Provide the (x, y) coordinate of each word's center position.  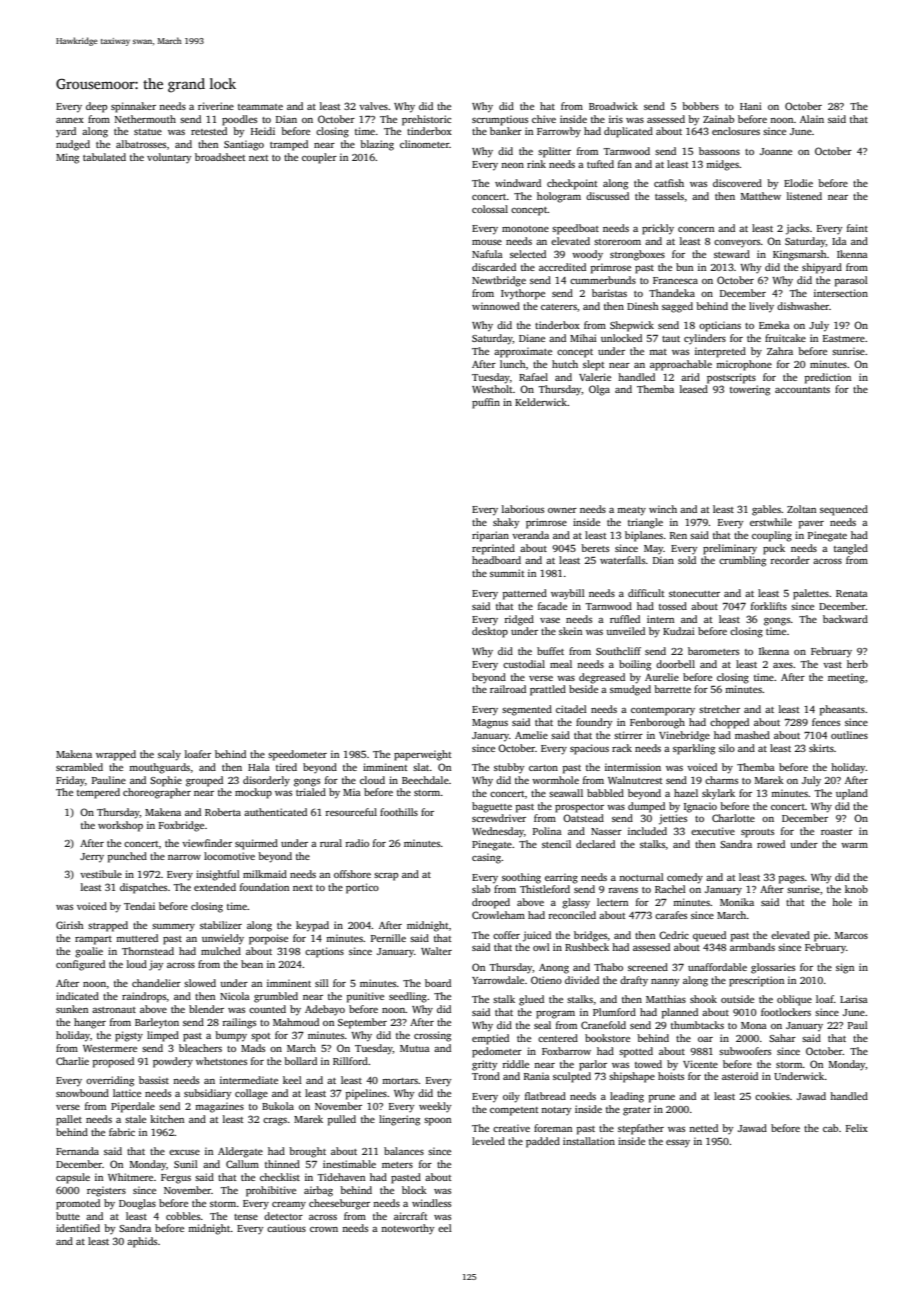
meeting (846, 678)
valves (373, 106)
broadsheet (220, 157)
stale (135, 1119)
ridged (519, 620)
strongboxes (637, 255)
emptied (490, 1039)
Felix (857, 1128)
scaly (169, 755)
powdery (173, 1062)
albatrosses (141, 144)
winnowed (496, 306)
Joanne (776, 151)
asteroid (740, 1076)
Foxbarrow (566, 1051)
